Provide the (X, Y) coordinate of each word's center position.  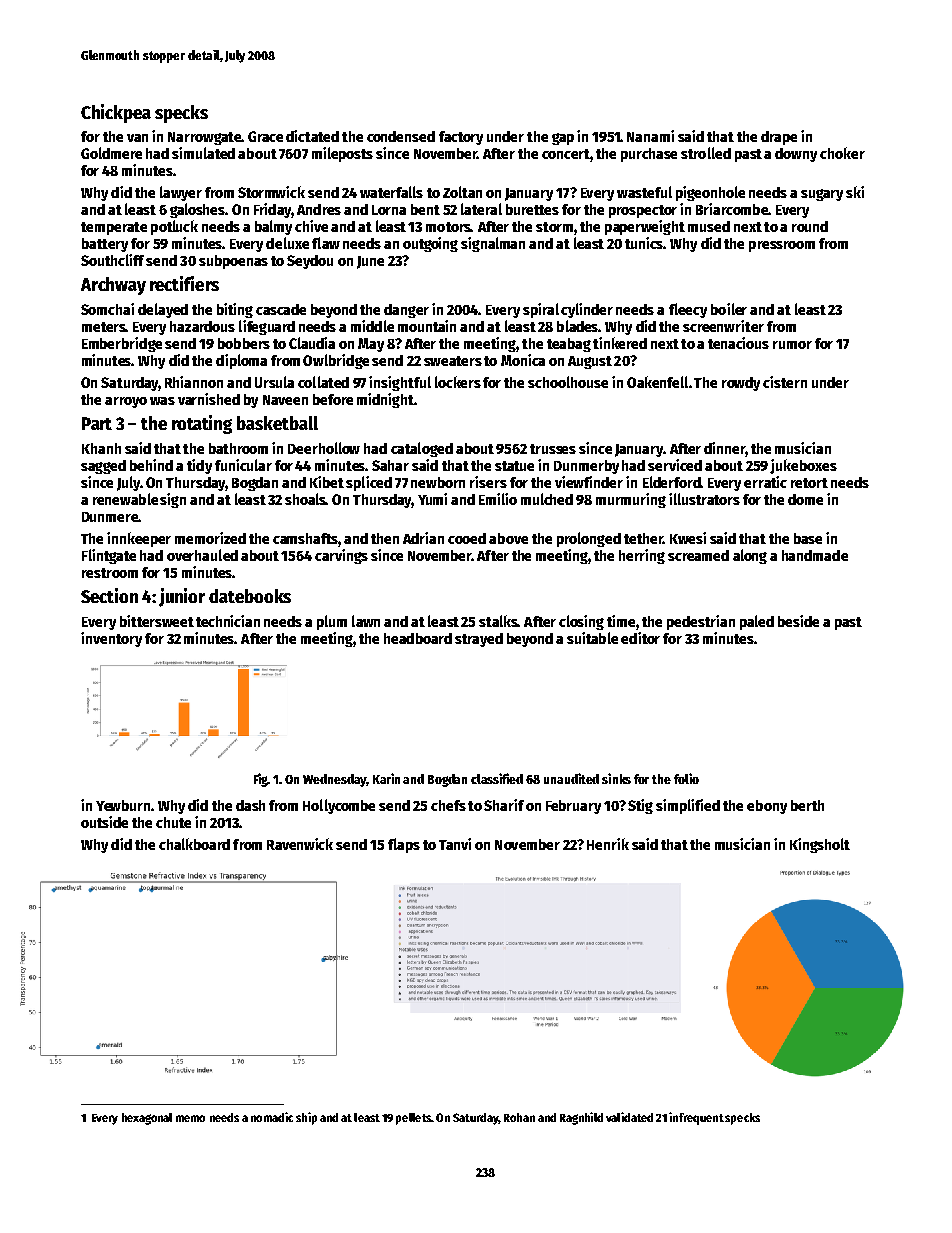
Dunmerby (586, 467)
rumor (792, 345)
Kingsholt (820, 845)
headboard (418, 638)
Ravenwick (300, 844)
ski (855, 192)
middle (372, 326)
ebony (767, 807)
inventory (111, 639)
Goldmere (111, 153)
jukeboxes (803, 466)
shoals (305, 499)
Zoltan (462, 192)
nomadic (272, 1117)
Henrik (608, 844)
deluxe (287, 243)
